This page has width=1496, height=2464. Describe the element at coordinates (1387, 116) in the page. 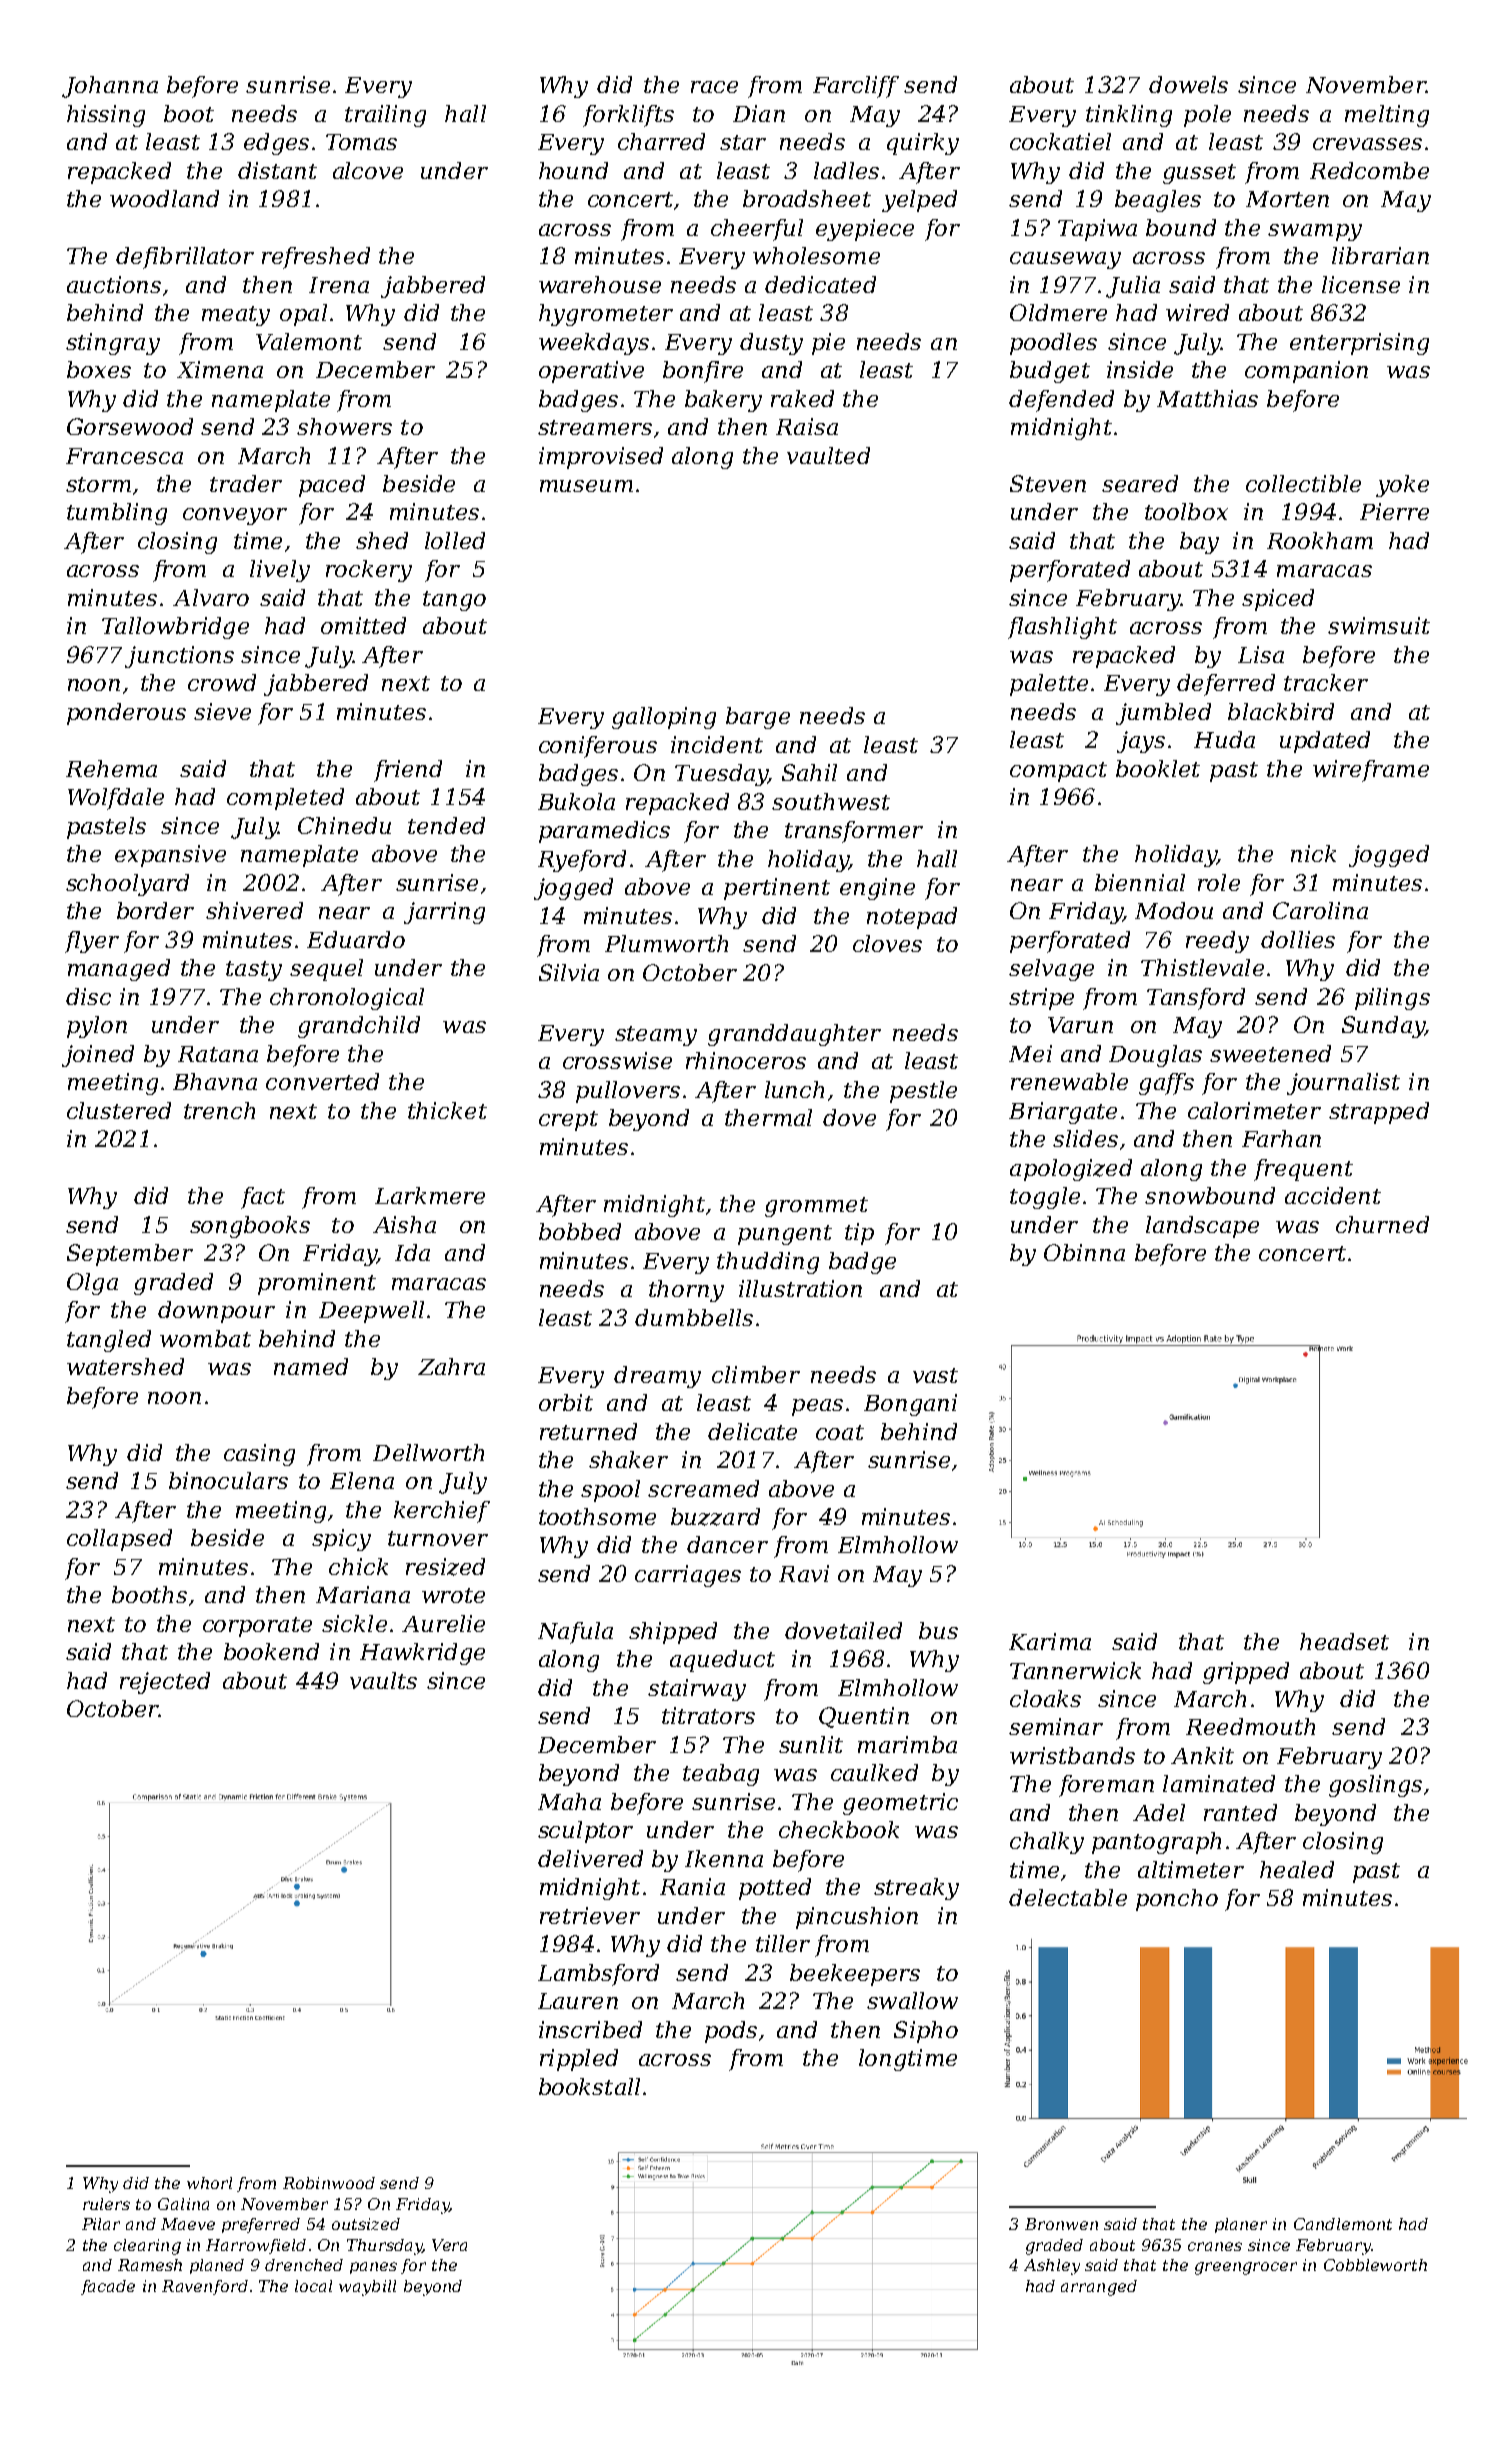

I see `melting` at that location.
